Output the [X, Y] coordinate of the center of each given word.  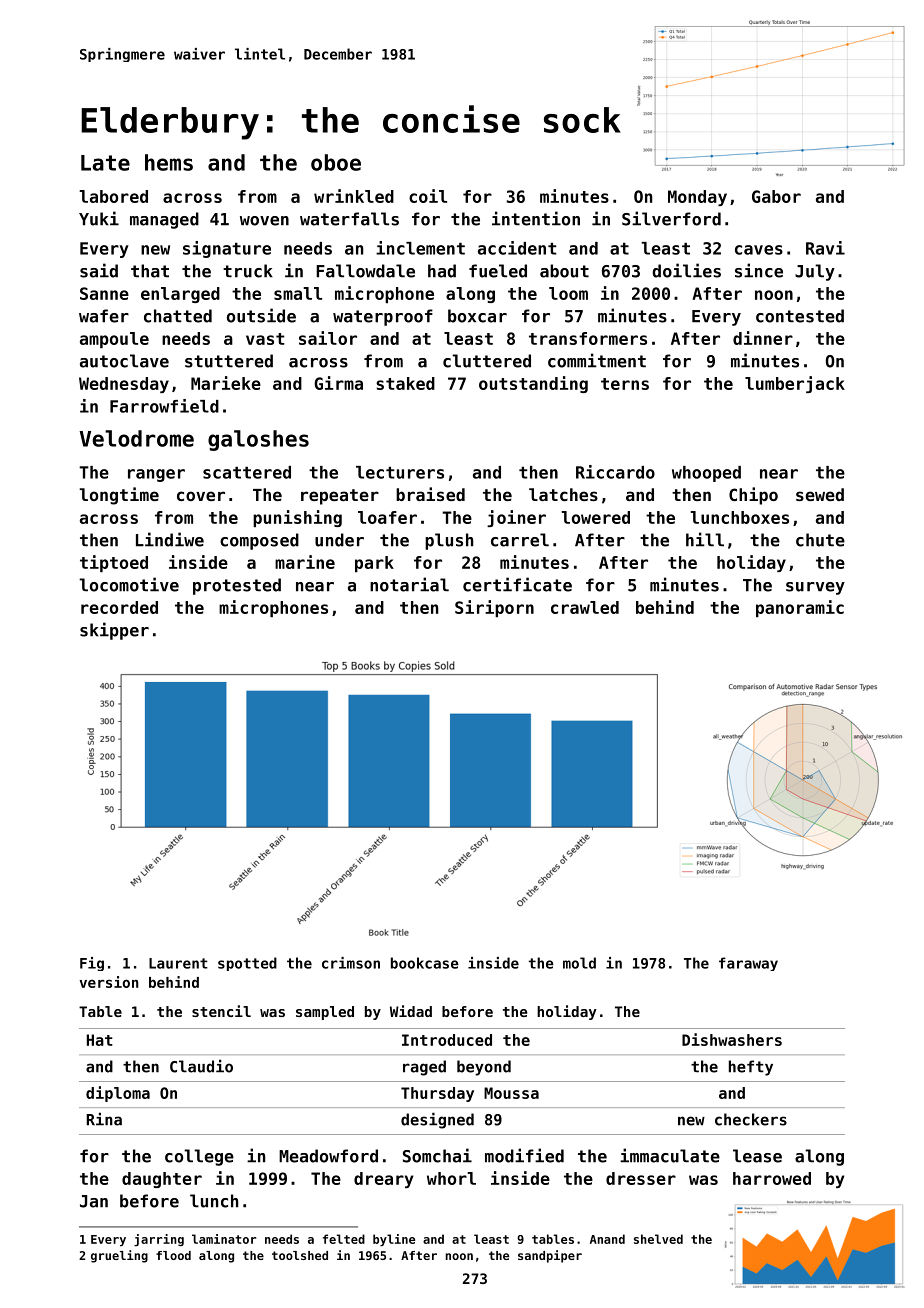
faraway [748, 964]
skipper [114, 631]
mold [579, 963]
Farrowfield [164, 406]
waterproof [383, 317]
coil [428, 196]
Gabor [776, 196]
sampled [325, 1013]
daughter [162, 1180]
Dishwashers [732, 1039]
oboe [336, 162]
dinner [763, 338]
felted [344, 1239]
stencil [221, 1011]
